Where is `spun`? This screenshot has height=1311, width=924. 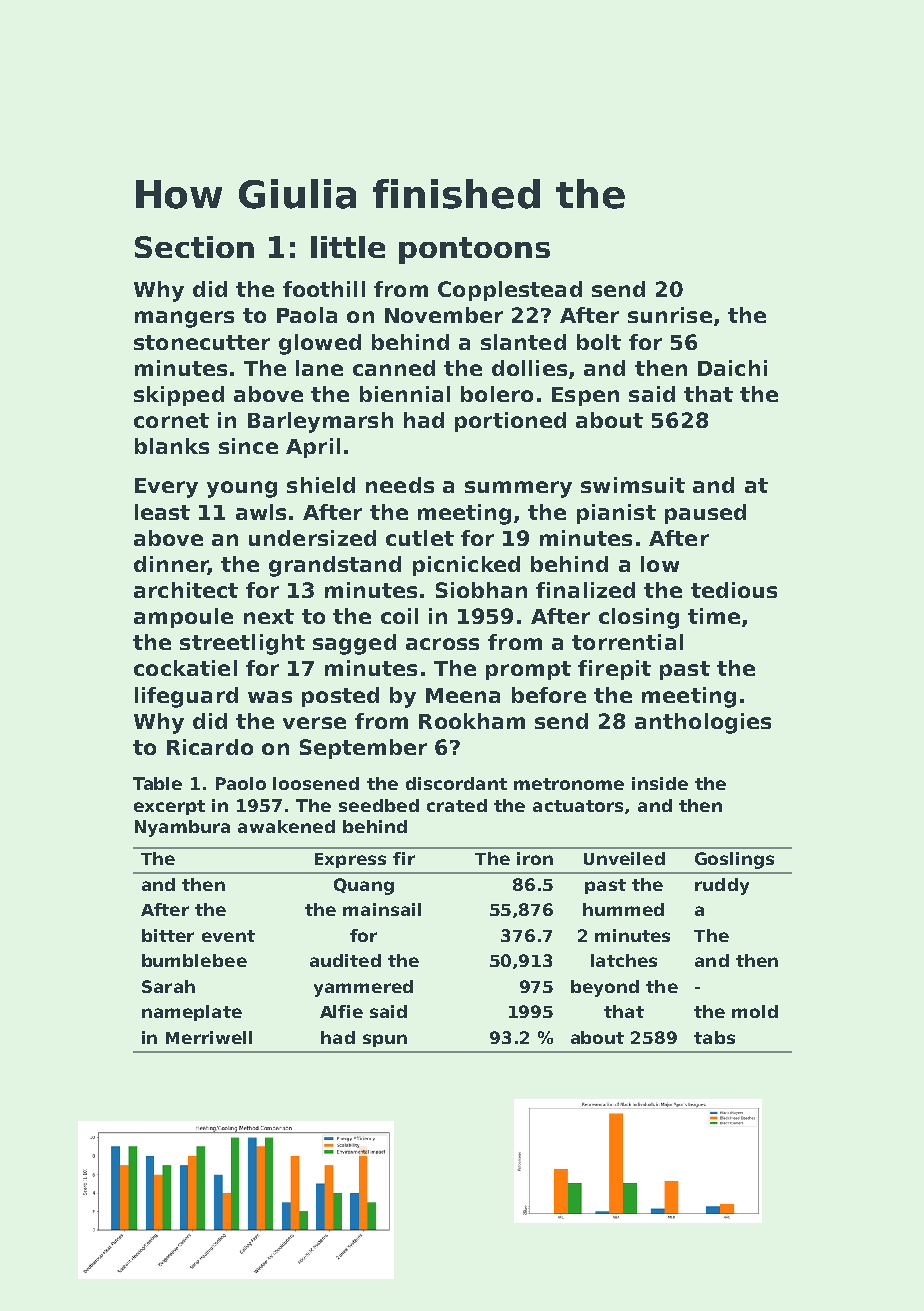
spun is located at coordinates (385, 1040).
